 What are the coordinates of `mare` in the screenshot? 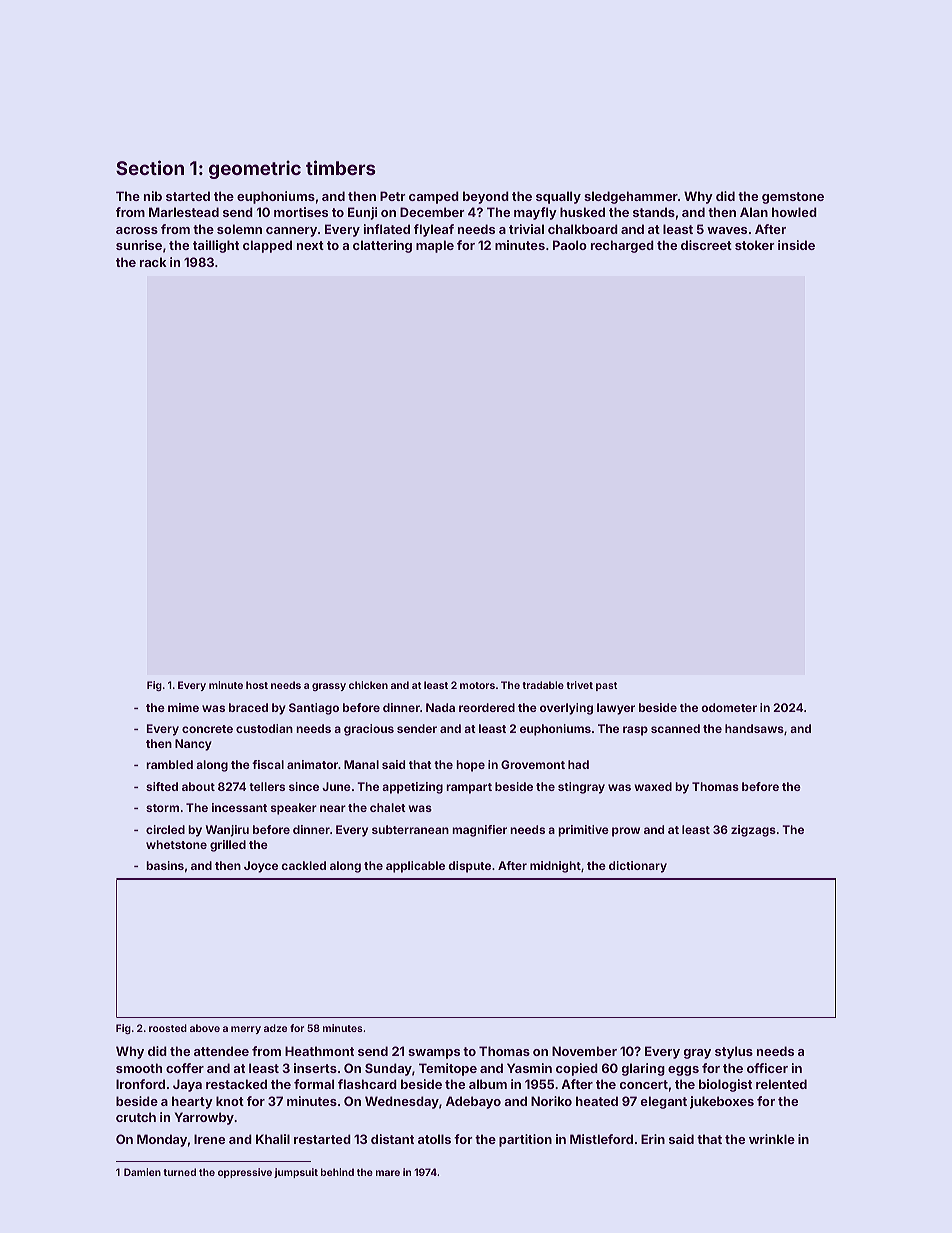 It's located at (388, 1173).
